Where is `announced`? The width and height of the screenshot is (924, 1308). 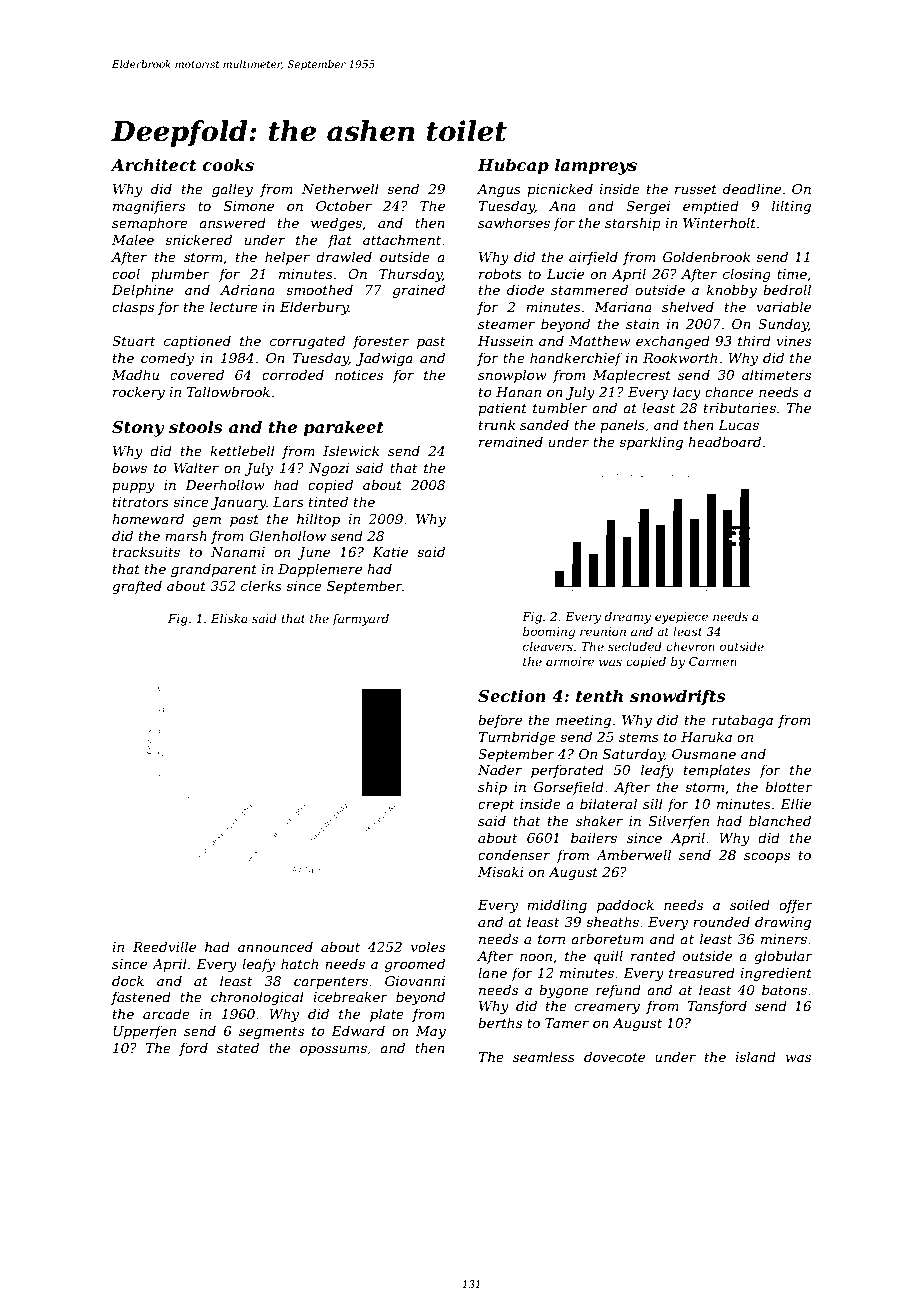
announced is located at coordinates (275, 946).
